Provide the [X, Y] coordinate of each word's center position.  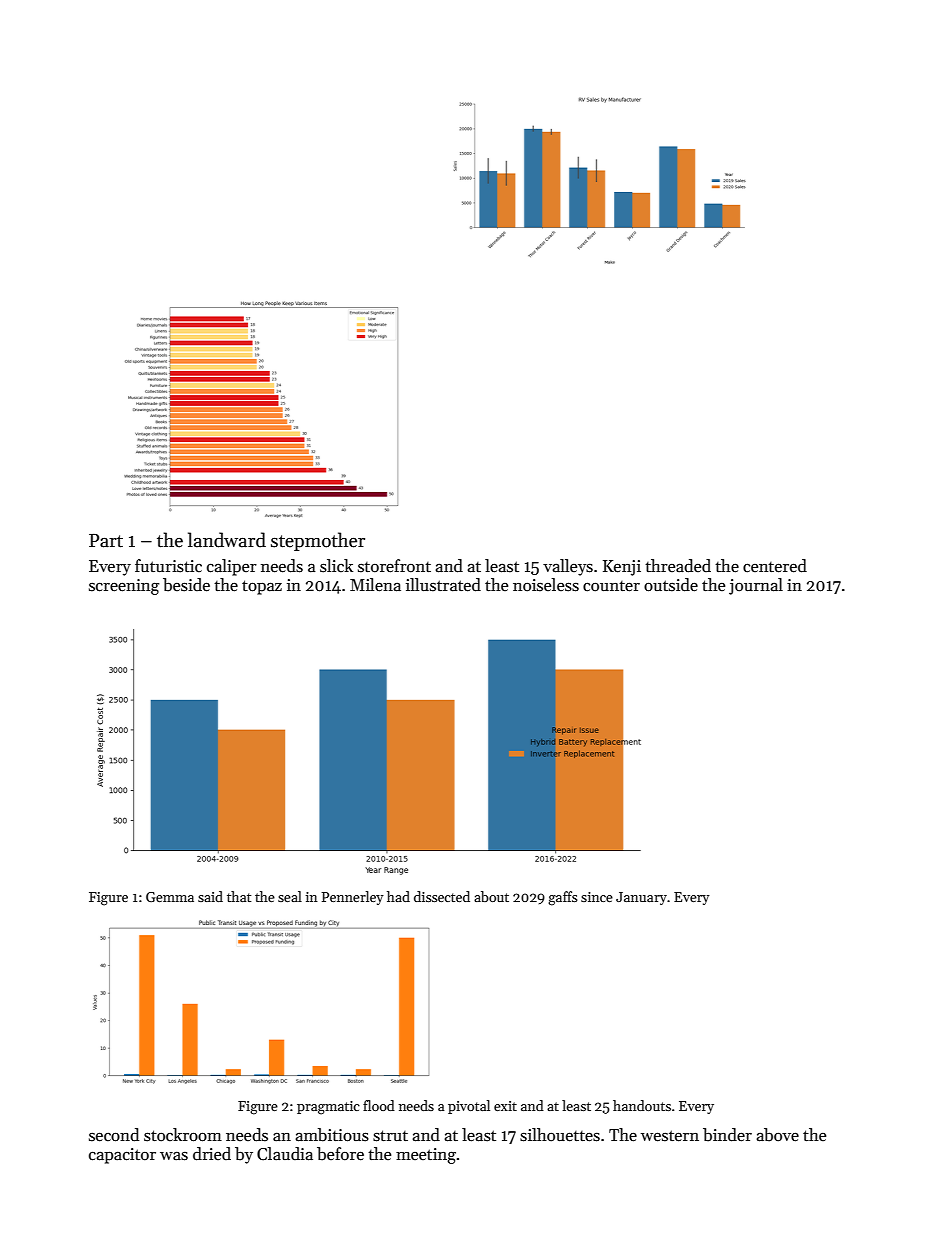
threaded [678, 565]
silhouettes [560, 1135]
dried [212, 1154]
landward [227, 540]
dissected [442, 896]
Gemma [170, 897]
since [597, 897]
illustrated [443, 585]
